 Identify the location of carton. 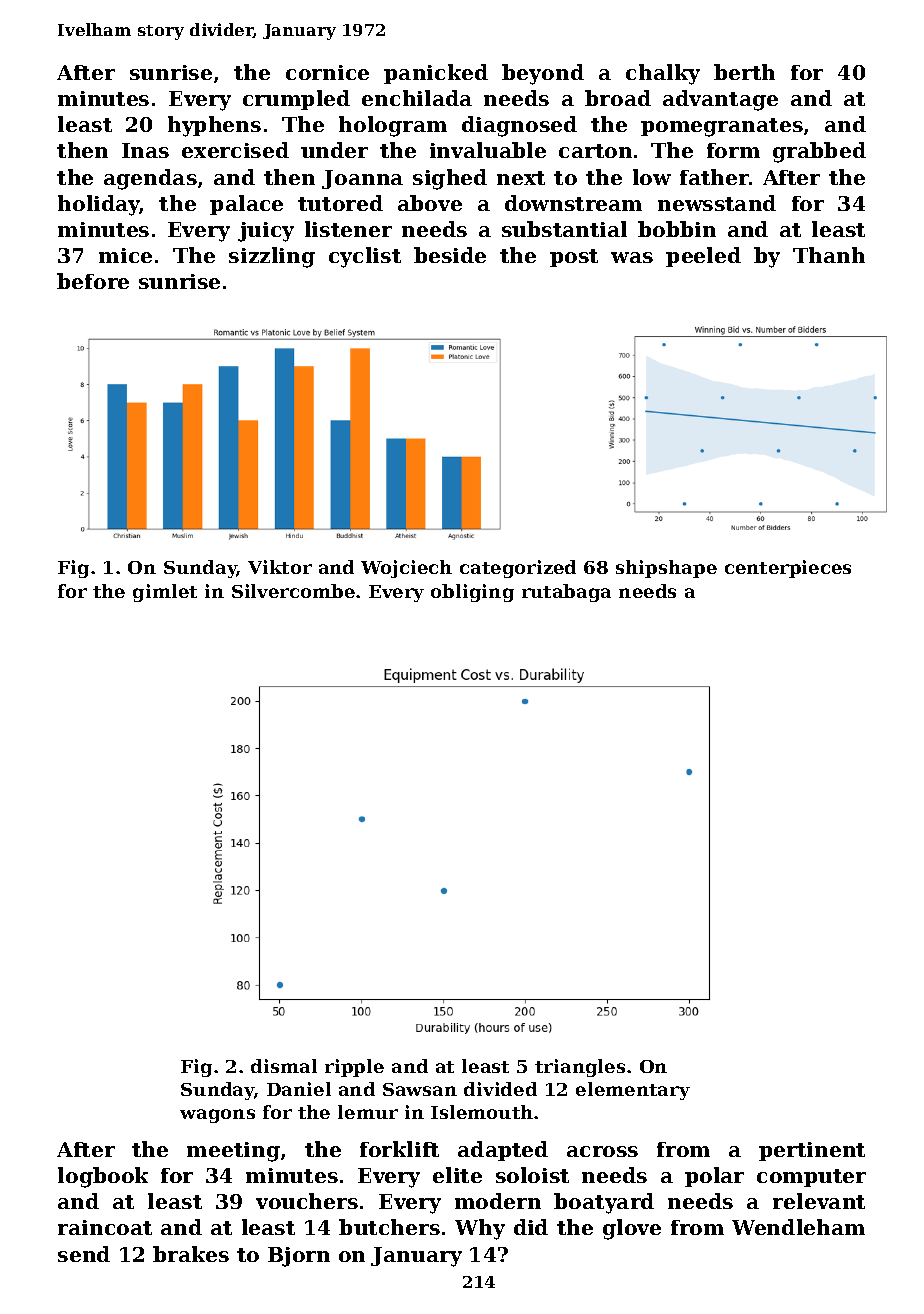
(595, 151).
